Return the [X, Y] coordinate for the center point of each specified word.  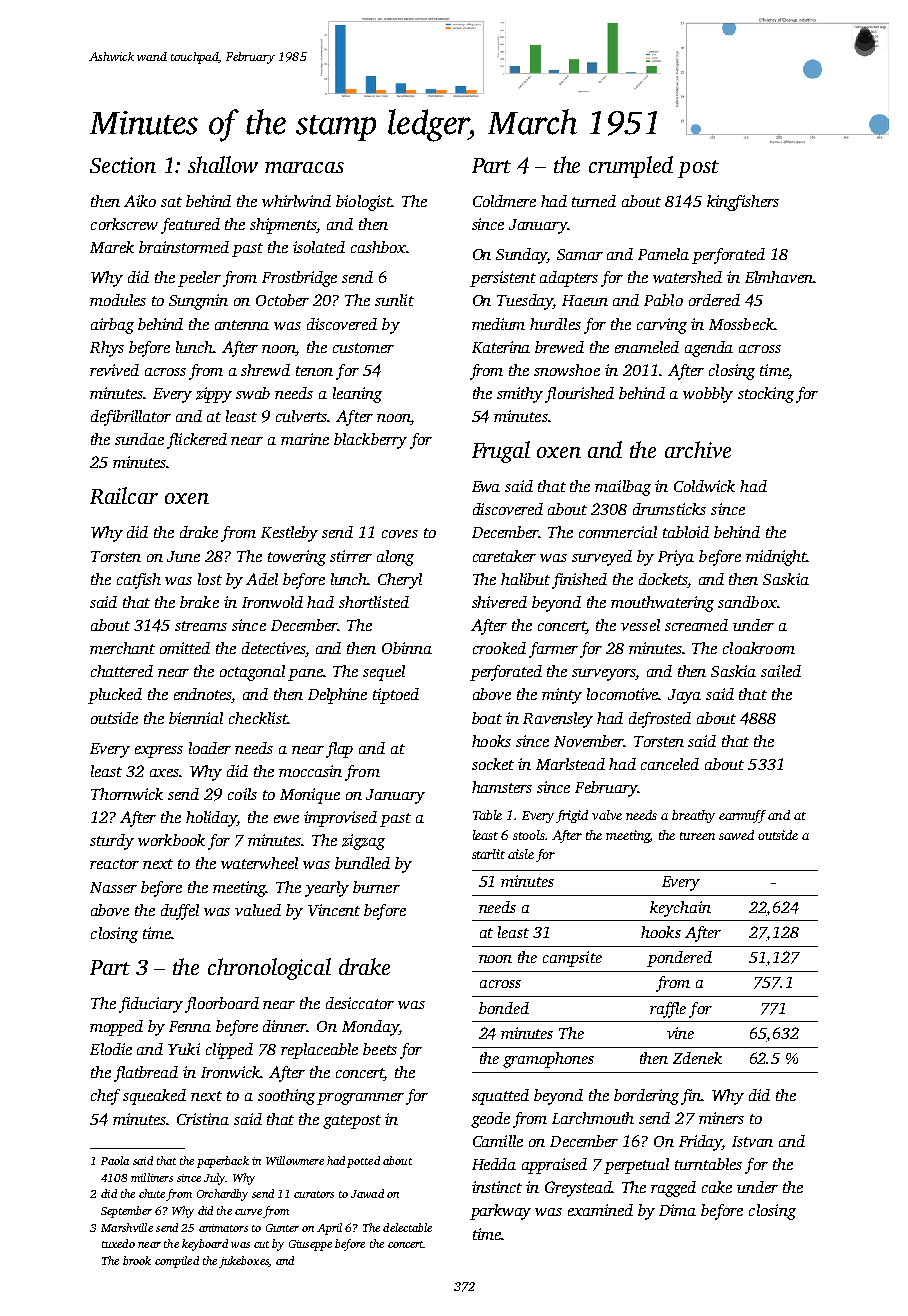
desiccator [360, 1003]
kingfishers [743, 203]
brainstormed [184, 247]
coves [400, 534]
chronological [269, 969]
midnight [776, 558]
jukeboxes [244, 1262]
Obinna [407, 648]
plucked [115, 696]
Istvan [752, 1141]
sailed [781, 671]
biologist [364, 203]
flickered [197, 441]
